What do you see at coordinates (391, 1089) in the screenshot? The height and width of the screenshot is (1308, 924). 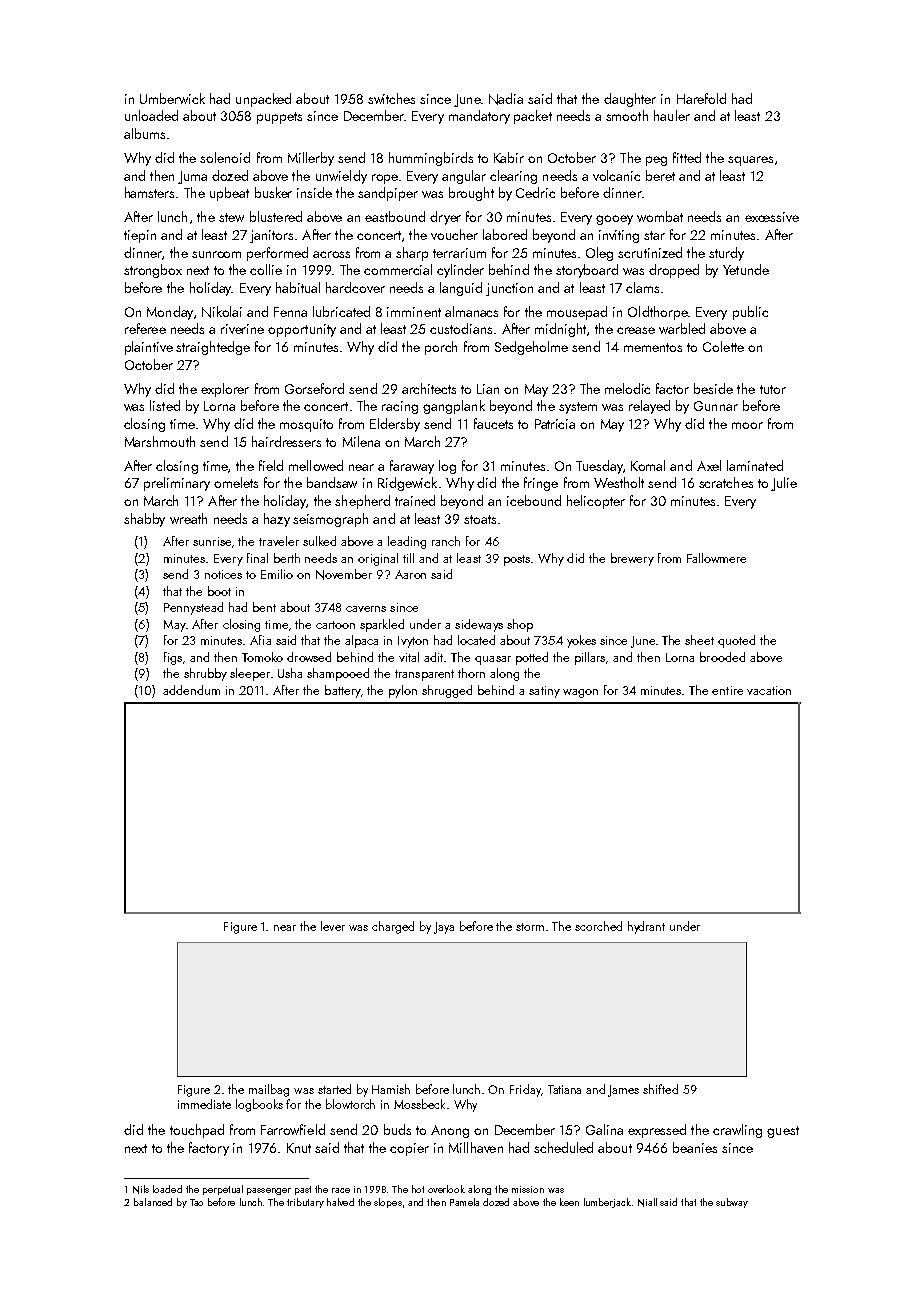 I see `Hamish` at bounding box center [391, 1089].
